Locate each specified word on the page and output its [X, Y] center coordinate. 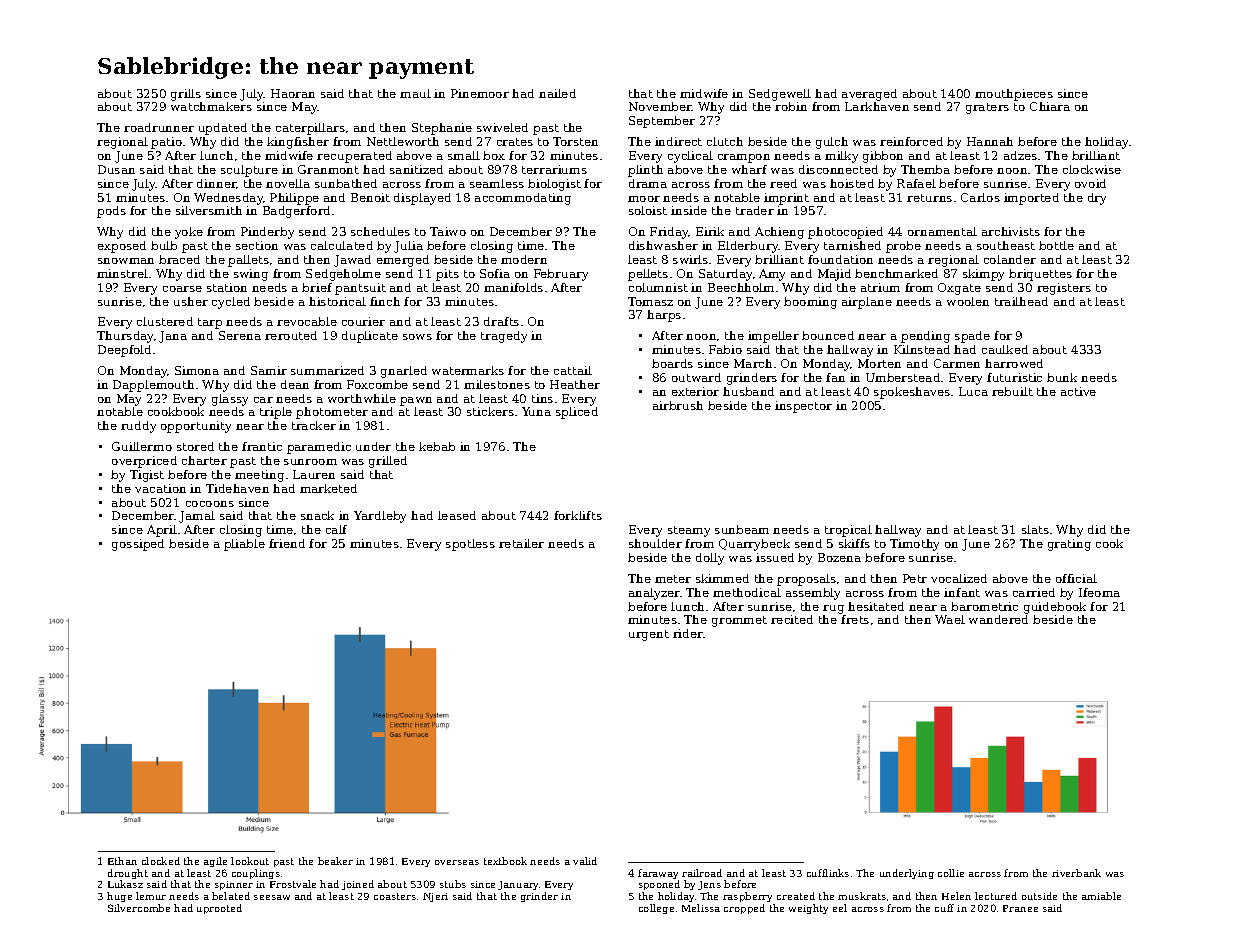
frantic [262, 446]
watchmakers [211, 106]
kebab [437, 446]
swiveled [502, 127]
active [1078, 391]
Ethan [122, 861]
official [1076, 578]
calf [336, 529]
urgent [649, 635]
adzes [1020, 155]
